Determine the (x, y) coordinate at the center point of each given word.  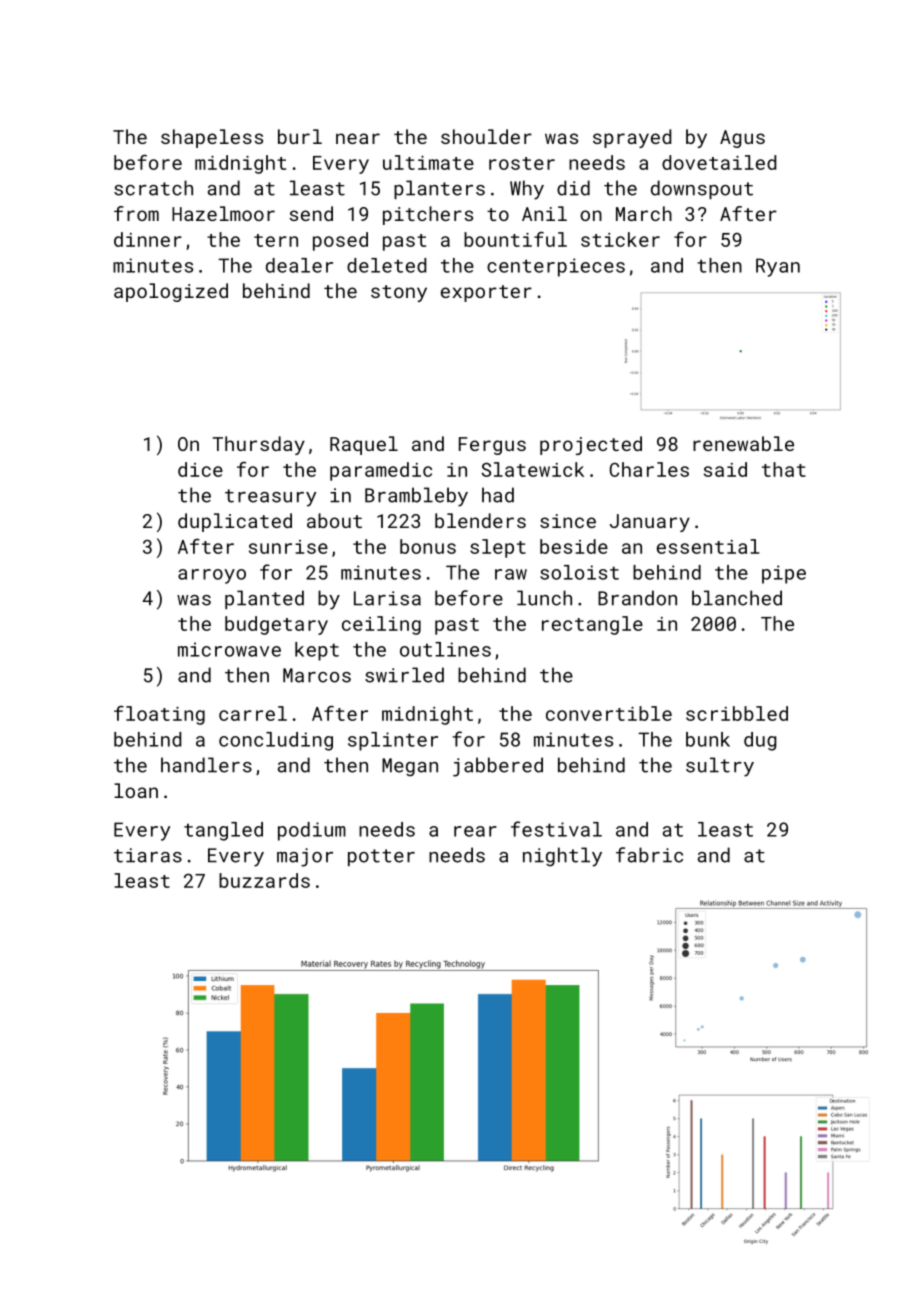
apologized (171, 292)
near (358, 138)
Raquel (364, 445)
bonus (428, 546)
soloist (579, 572)
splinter (393, 741)
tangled (223, 831)
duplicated (235, 522)
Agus (742, 139)
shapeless (212, 138)
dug (760, 741)
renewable (743, 443)
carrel (253, 713)
